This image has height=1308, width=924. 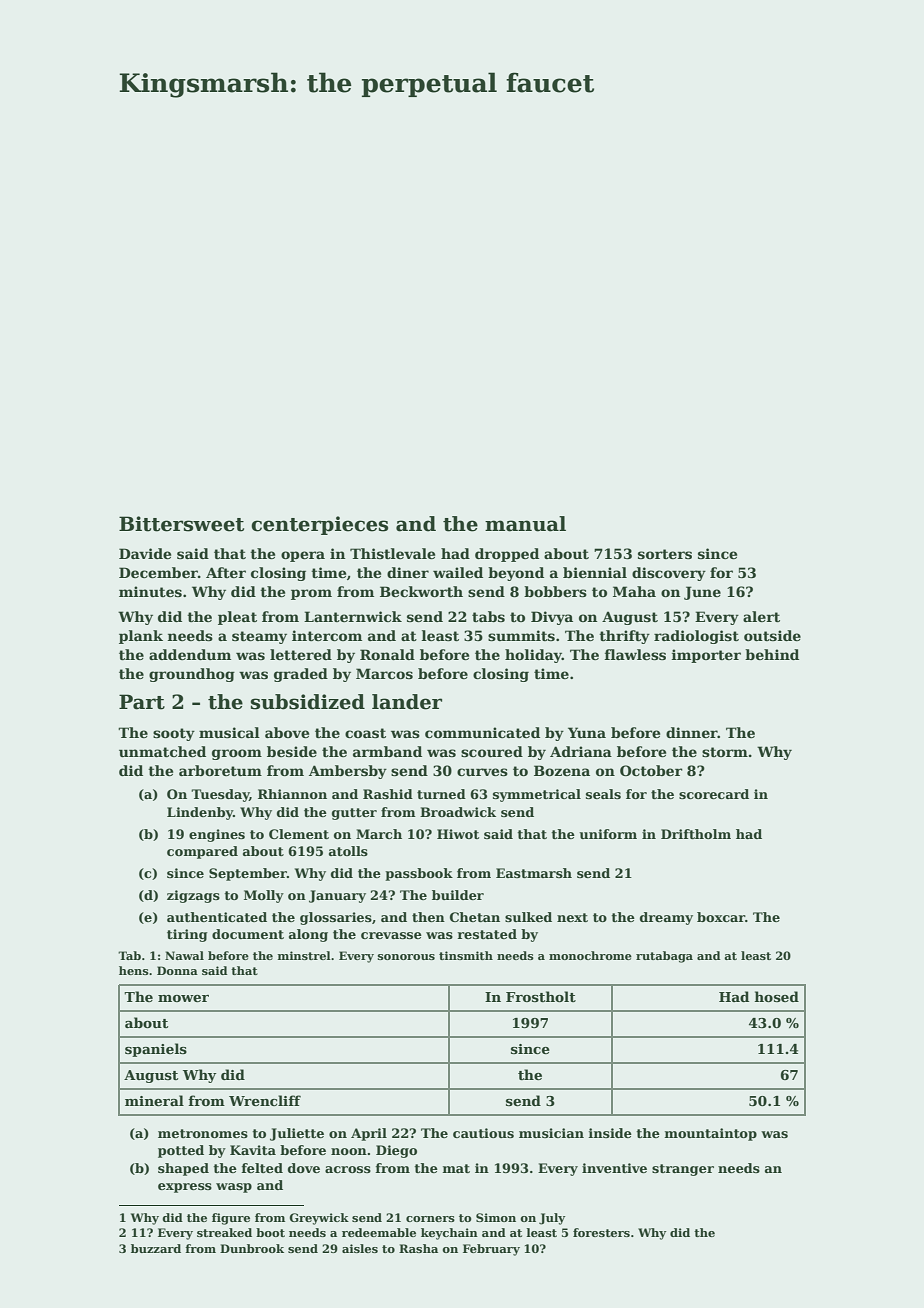 What do you see at coordinates (721, 917) in the image?
I see `boxcar` at bounding box center [721, 917].
